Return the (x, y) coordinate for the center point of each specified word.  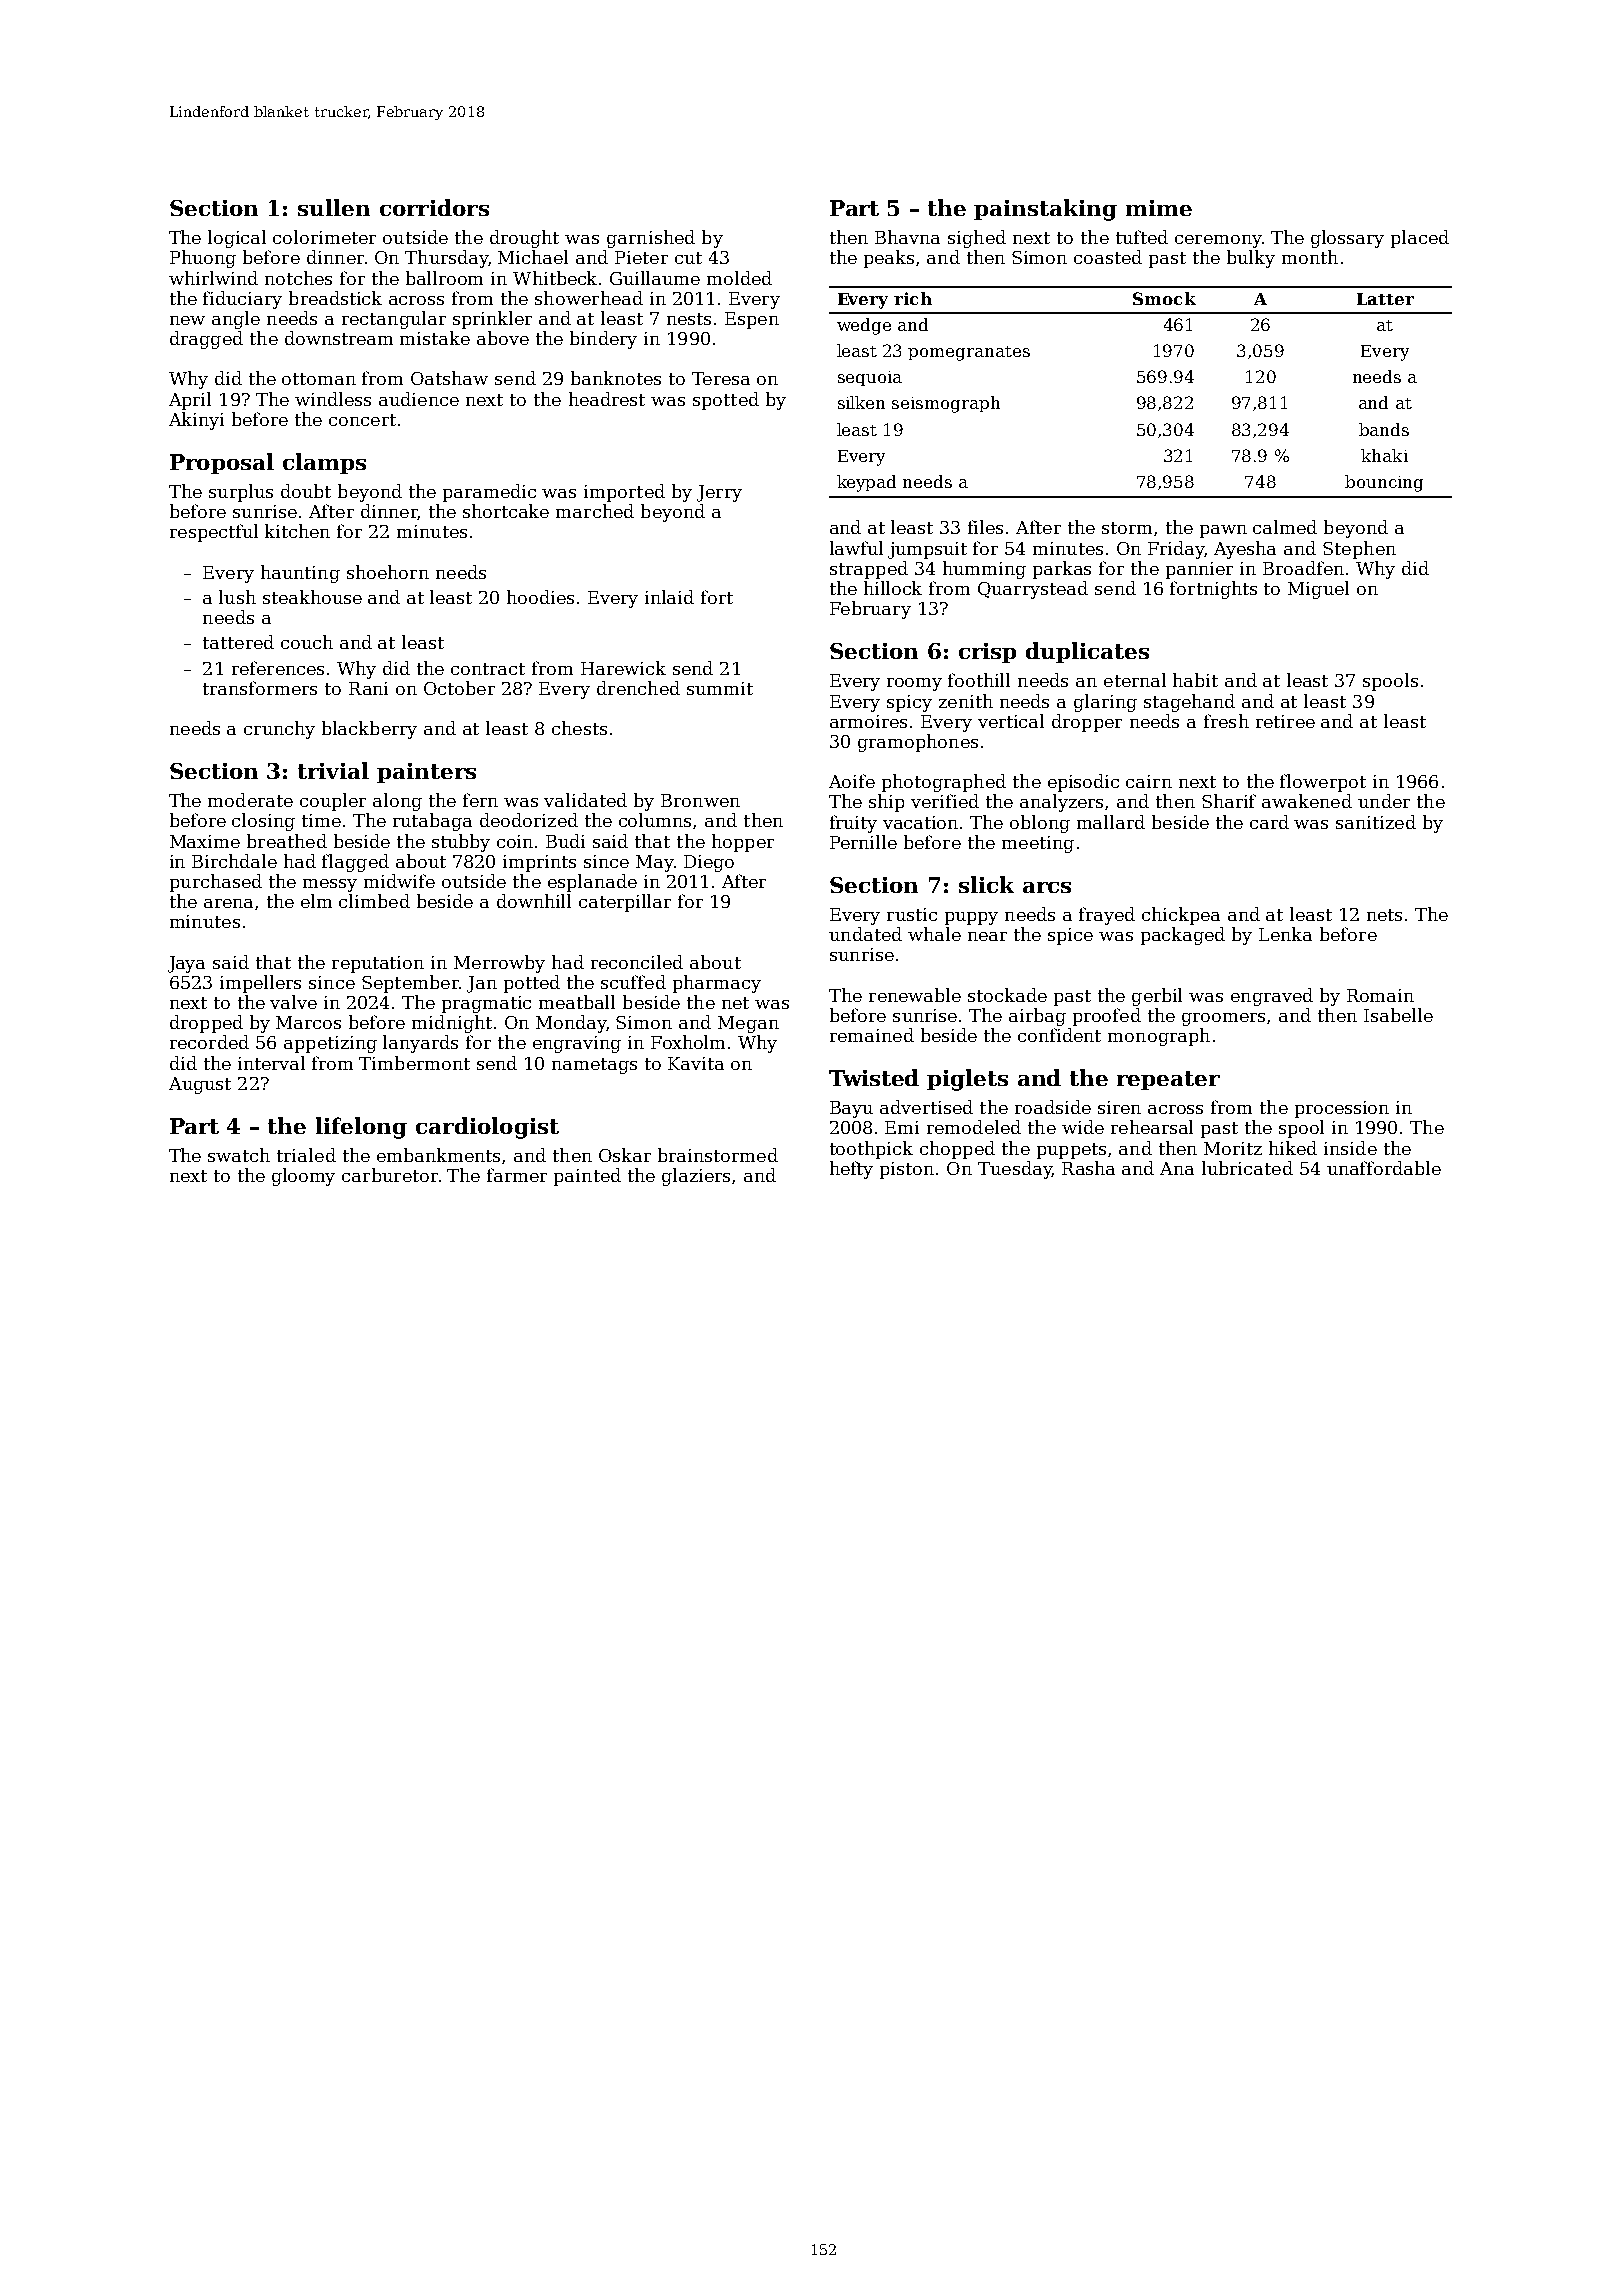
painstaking (1045, 210)
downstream (339, 338)
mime (1159, 208)
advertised (926, 1107)
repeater (1168, 1080)
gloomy (303, 1177)
